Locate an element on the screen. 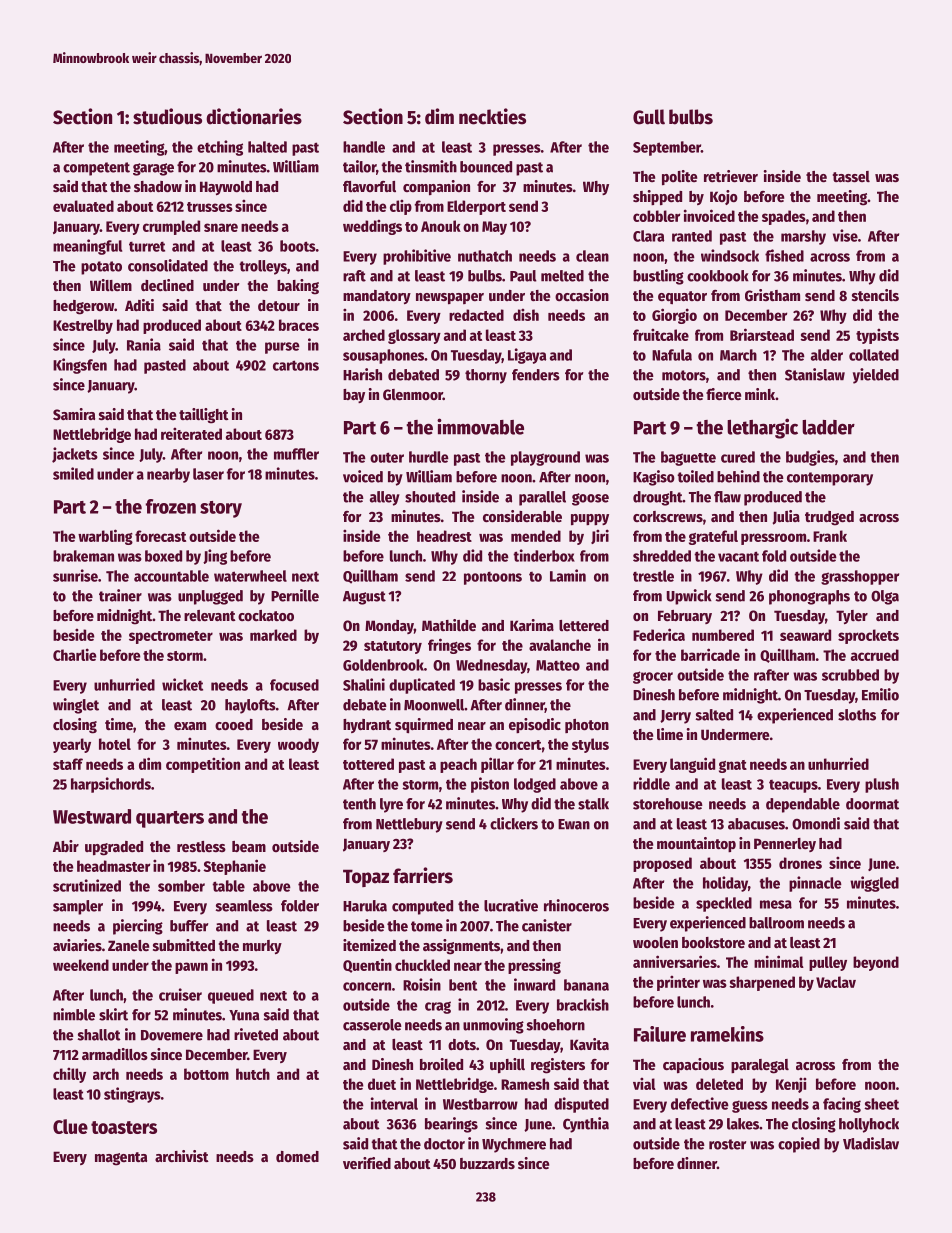  speckled is located at coordinates (724, 904).
